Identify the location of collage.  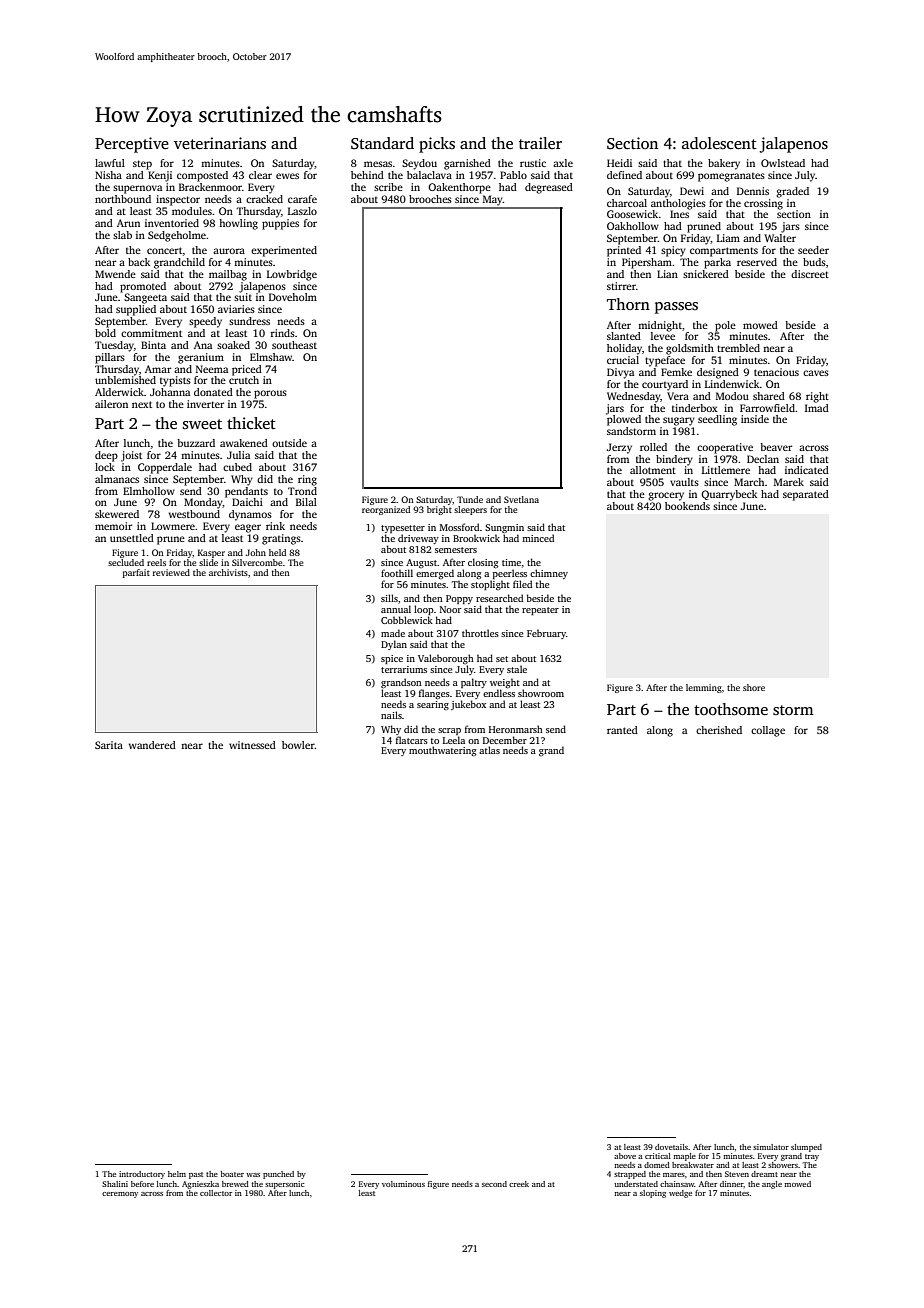
(768, 731).
